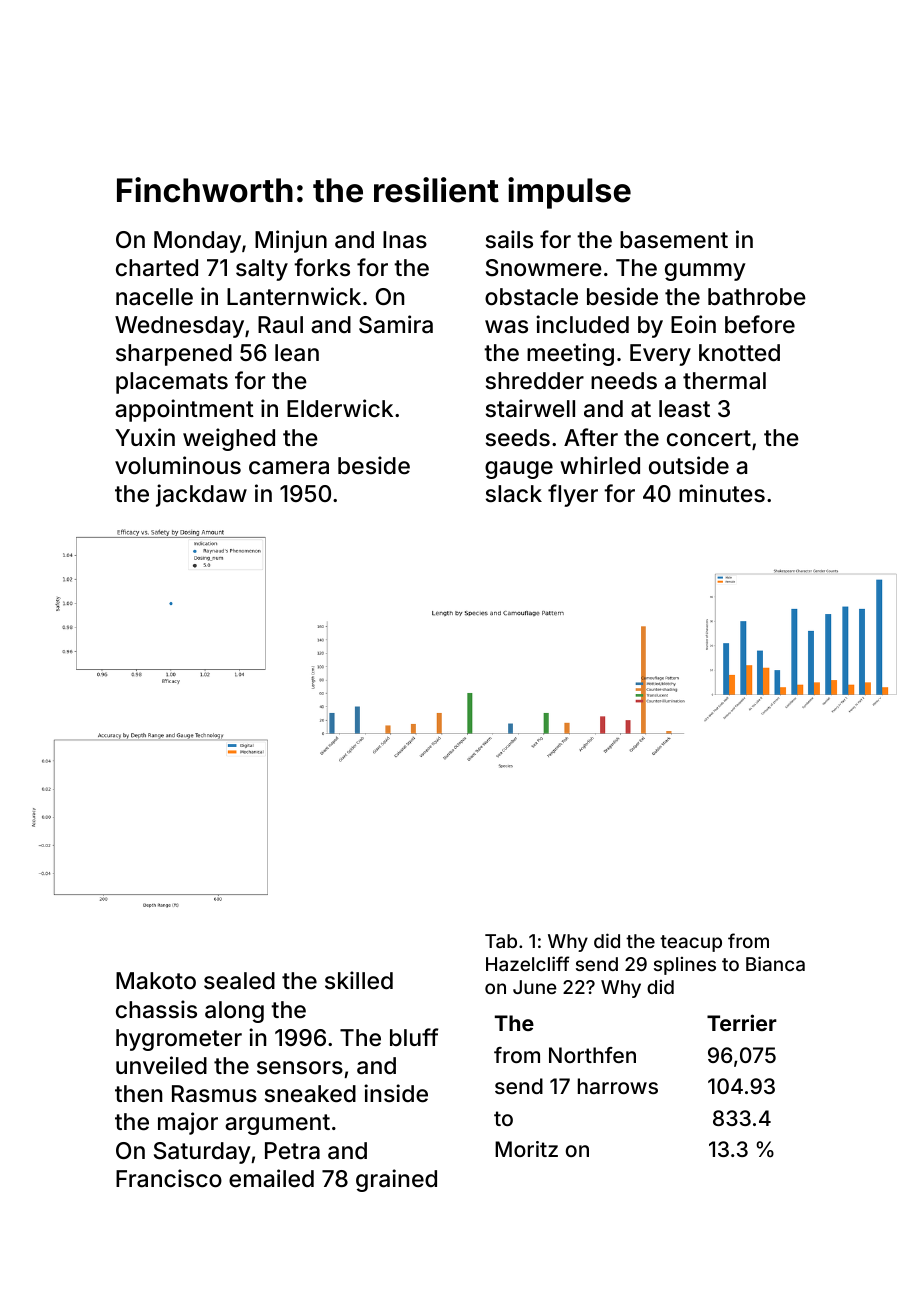  What do you see at coordinates (156, 981) in the screenshot?
I see `Makoto` at bounding box center [156, 981].
